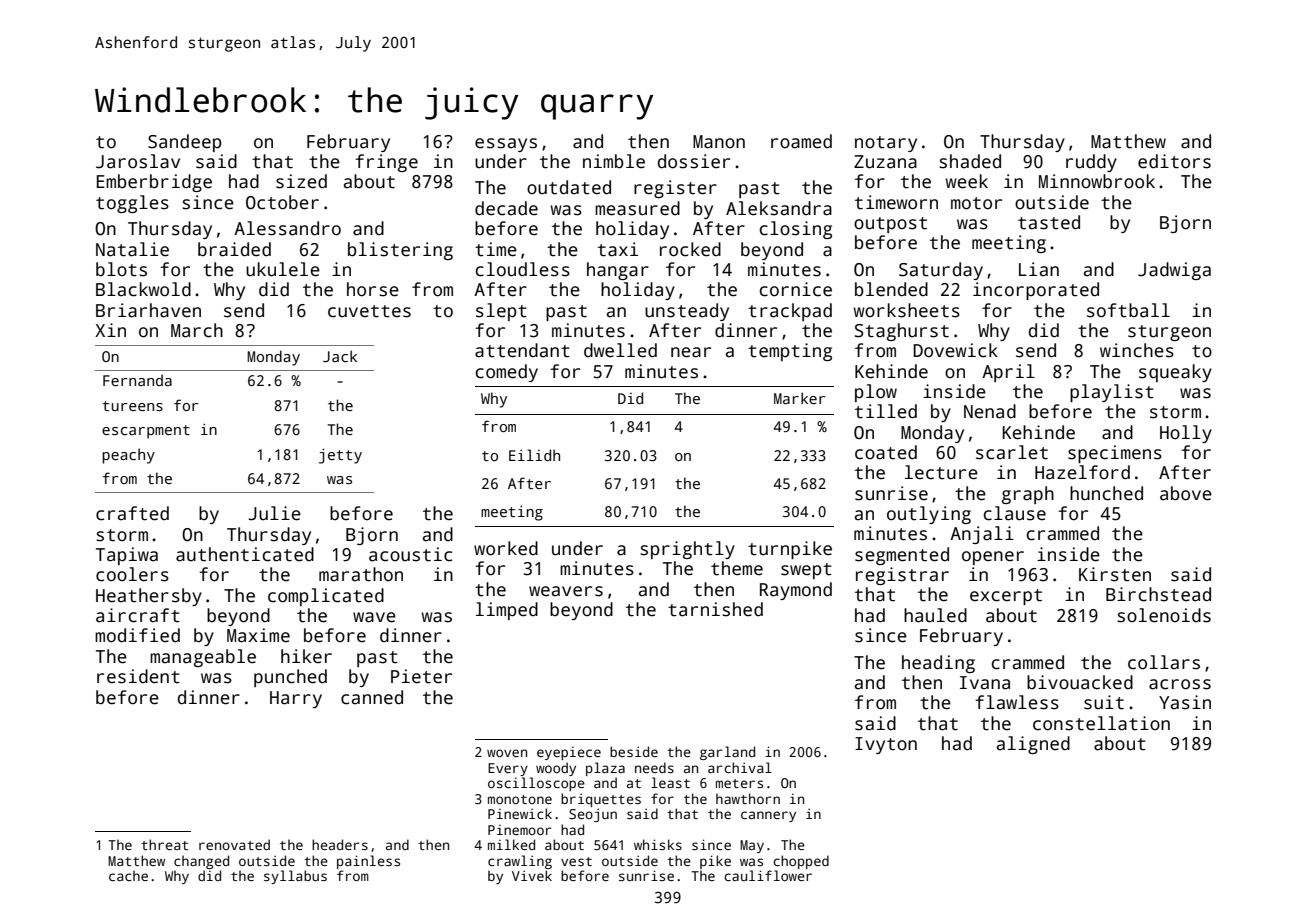 The width and height of the screenshot is (1308, 924). Describe the element at coordinates (1091, 163) in the screenshot. I see `ruddy` at that location.
